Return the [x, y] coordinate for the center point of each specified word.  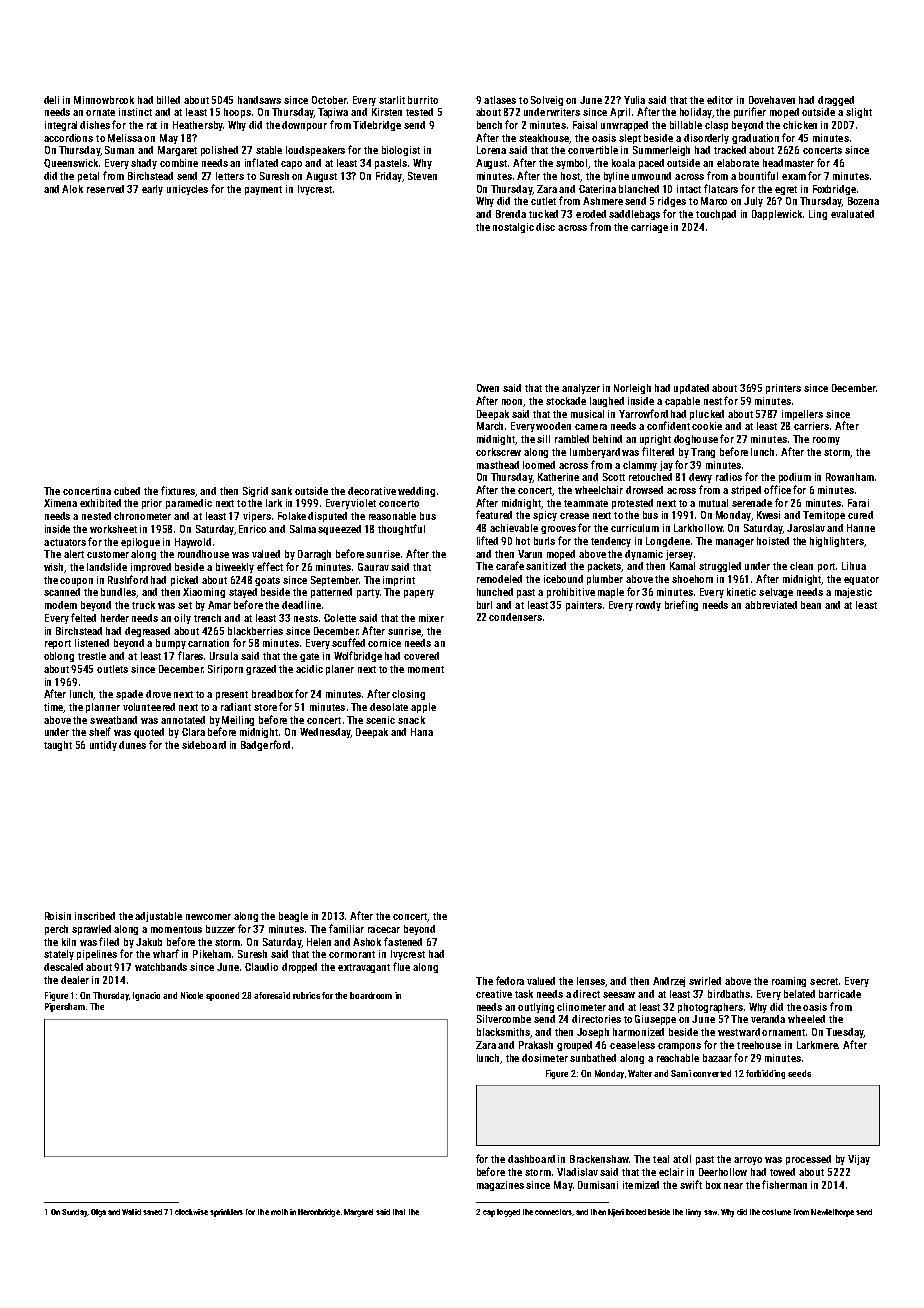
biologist [401, 151]
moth [279, 1212]
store [265, 707]
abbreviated [771, 605]
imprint [399, 581]
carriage [649, 228]
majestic [853, 593]
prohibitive [571, 593]
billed [168, 100]
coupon [76, 582]
